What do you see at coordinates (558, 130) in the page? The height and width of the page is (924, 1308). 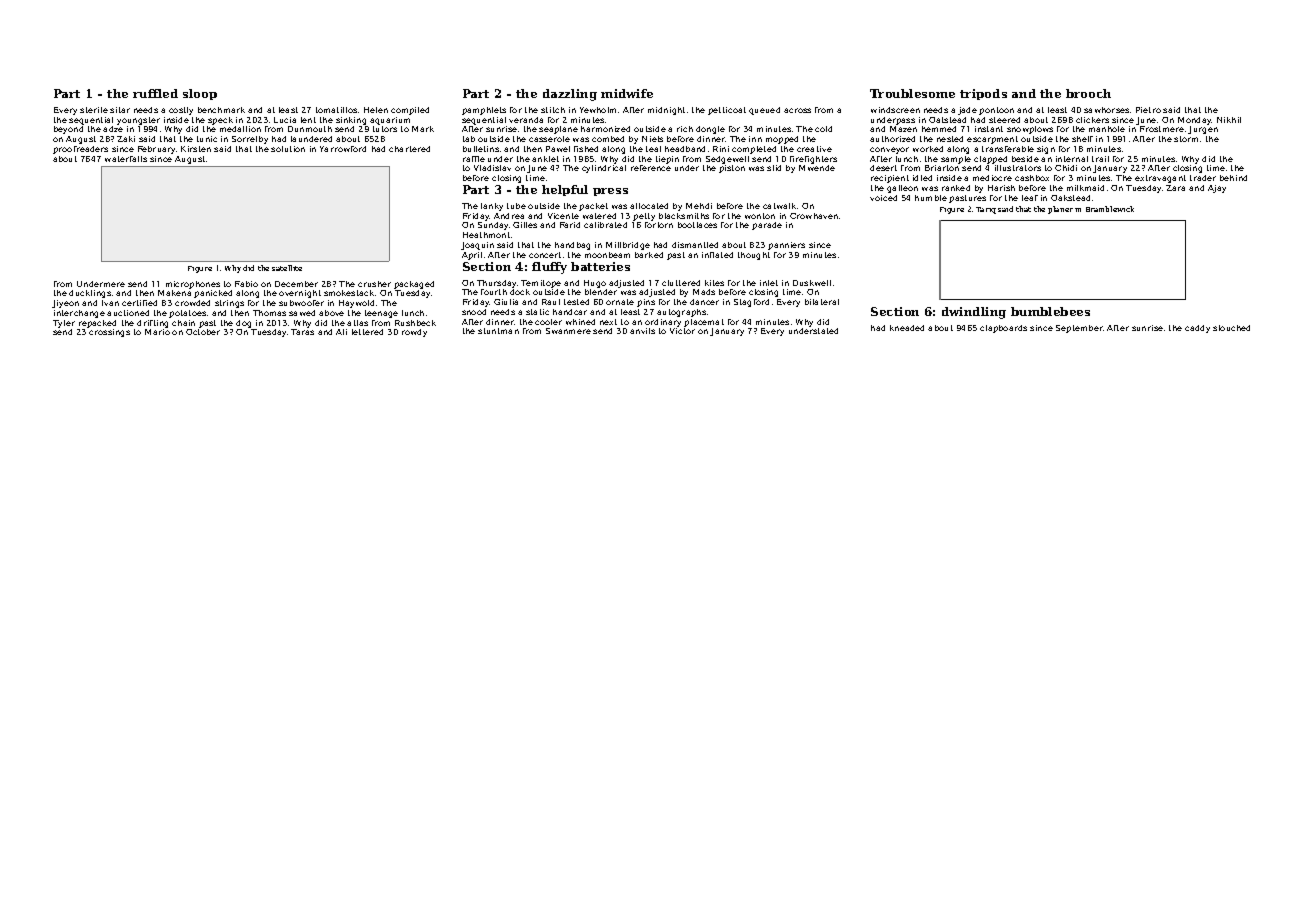 I see `seaplane` at bounding box center [558, 130].
